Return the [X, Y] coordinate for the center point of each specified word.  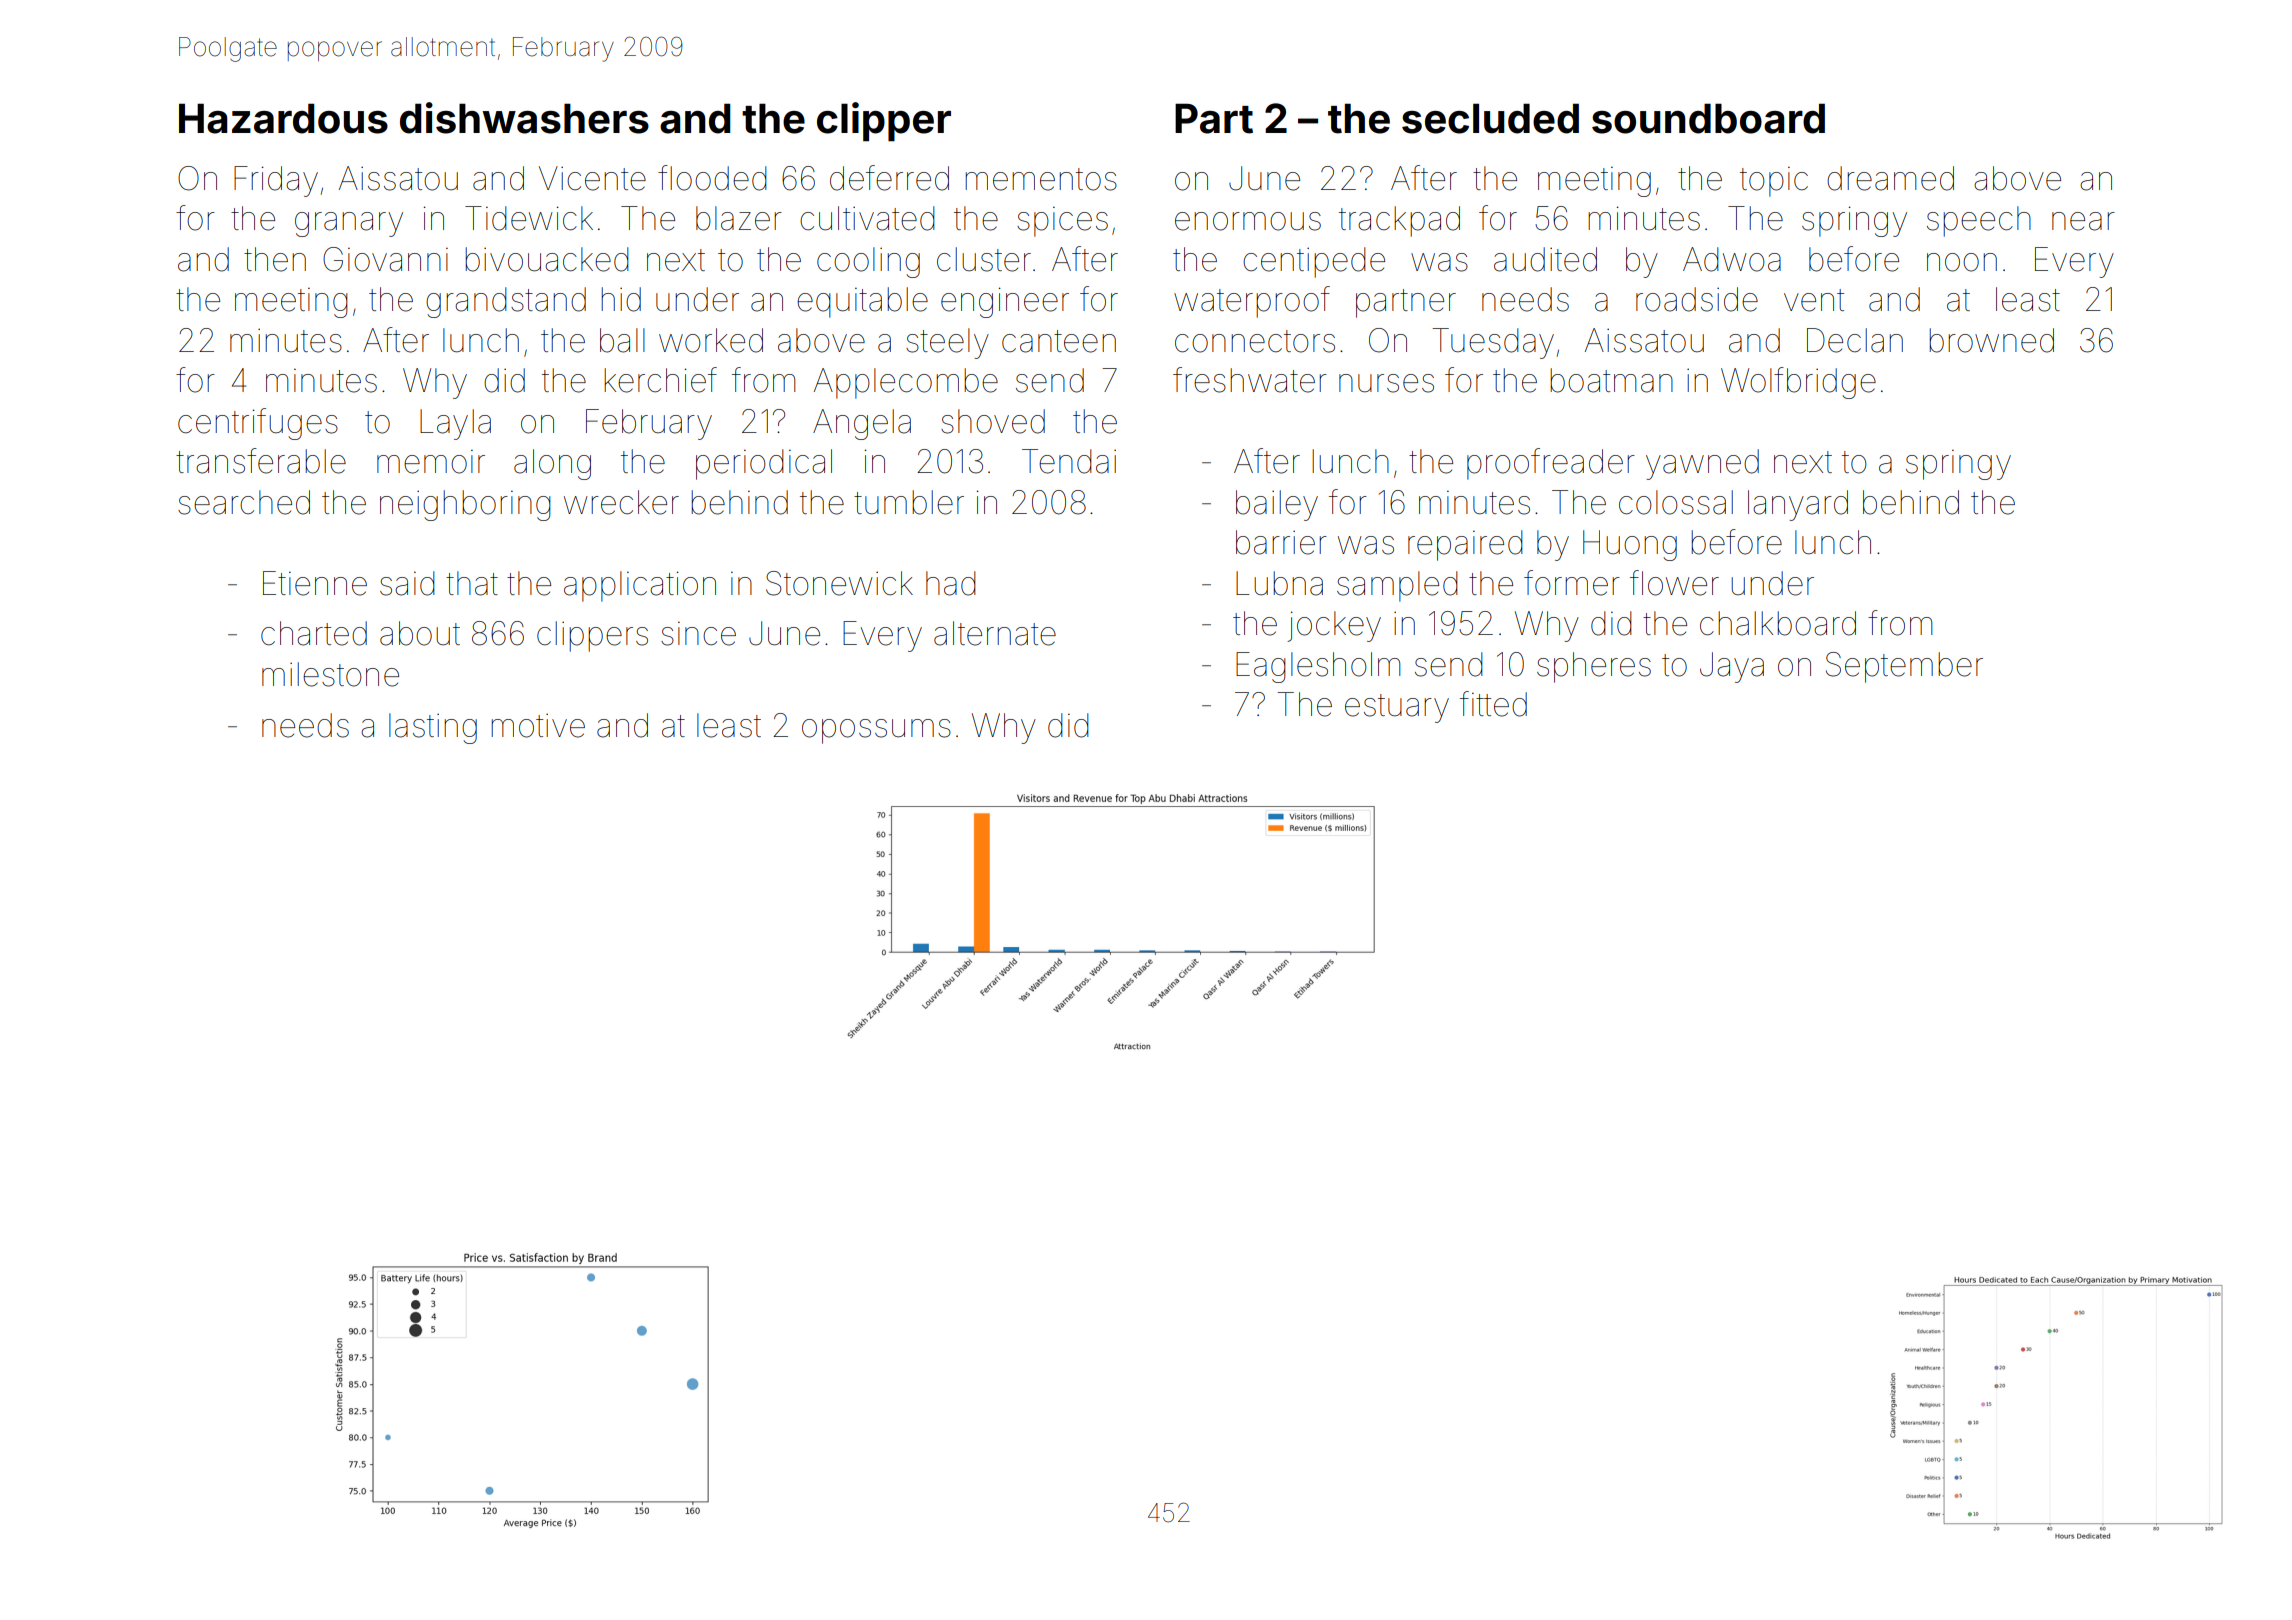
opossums [876, 731]
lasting [433, 728]
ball [622, 340]
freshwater [1250, 380]
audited [1545, 259]
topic [1774, 182]
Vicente [592, 178]
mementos [1041, 179]
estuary [1397, 708]
